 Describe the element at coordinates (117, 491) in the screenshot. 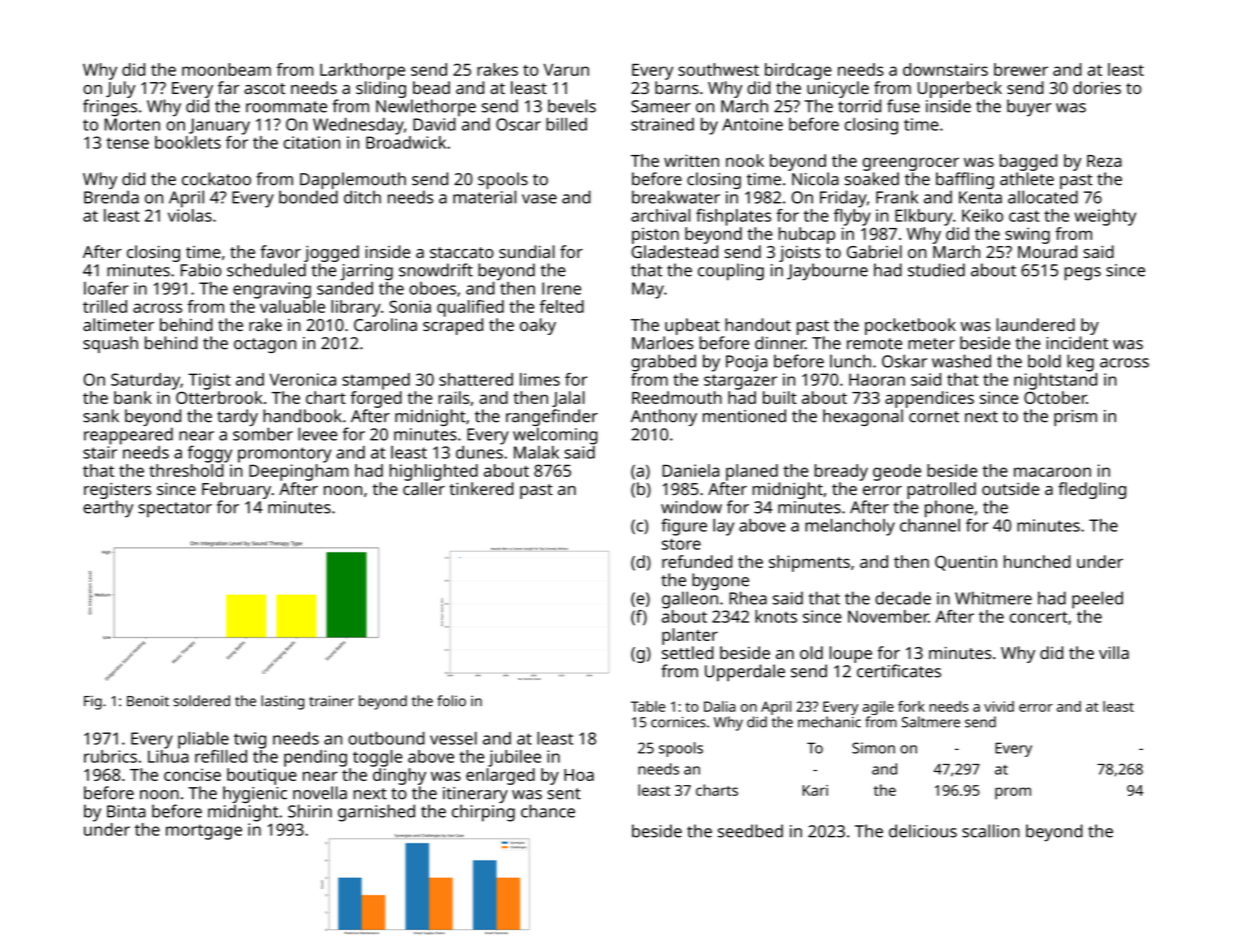

I see `registers` at that location.
